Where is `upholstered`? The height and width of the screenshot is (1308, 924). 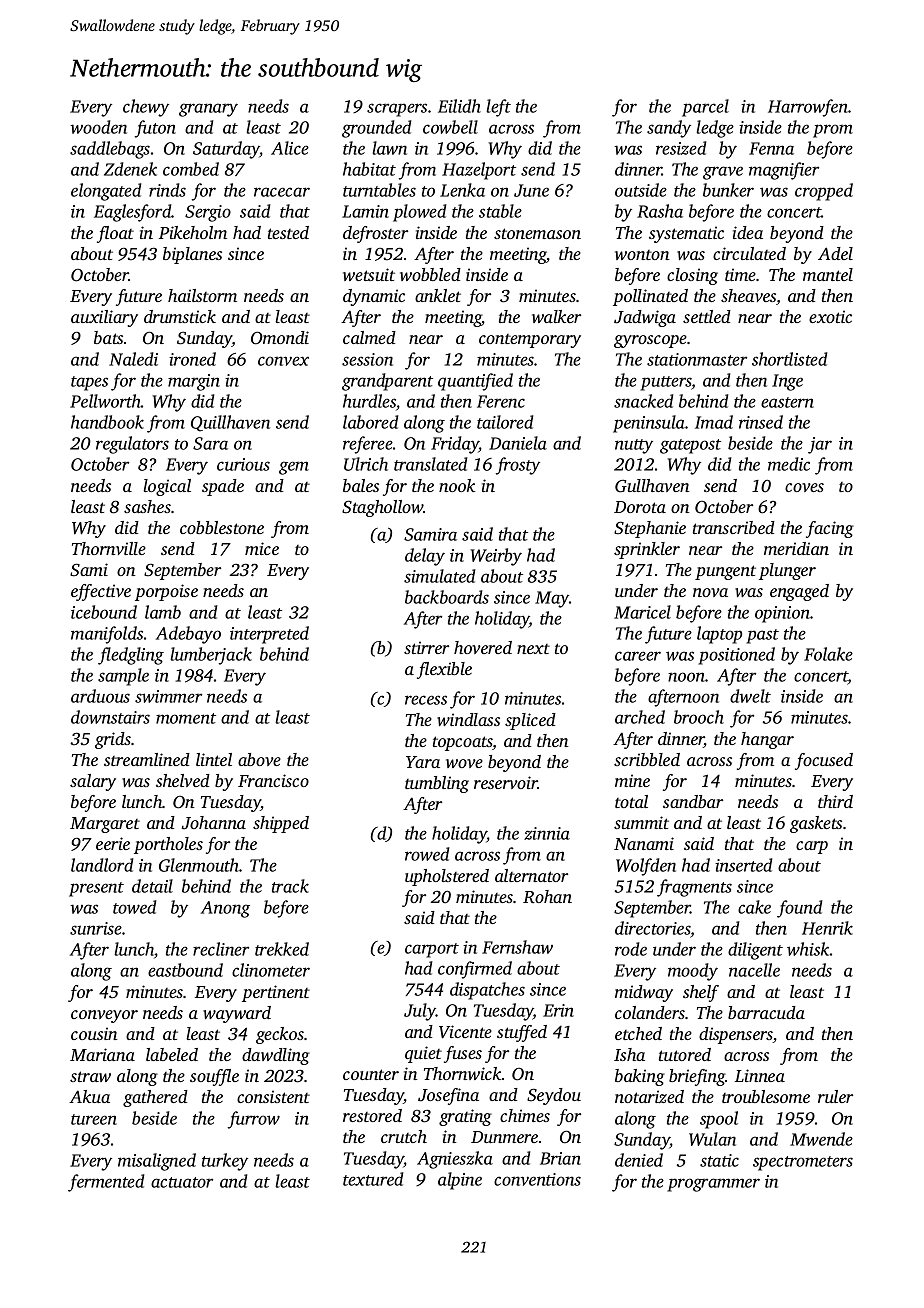 upholstered is located at coordinates (447, 877).
